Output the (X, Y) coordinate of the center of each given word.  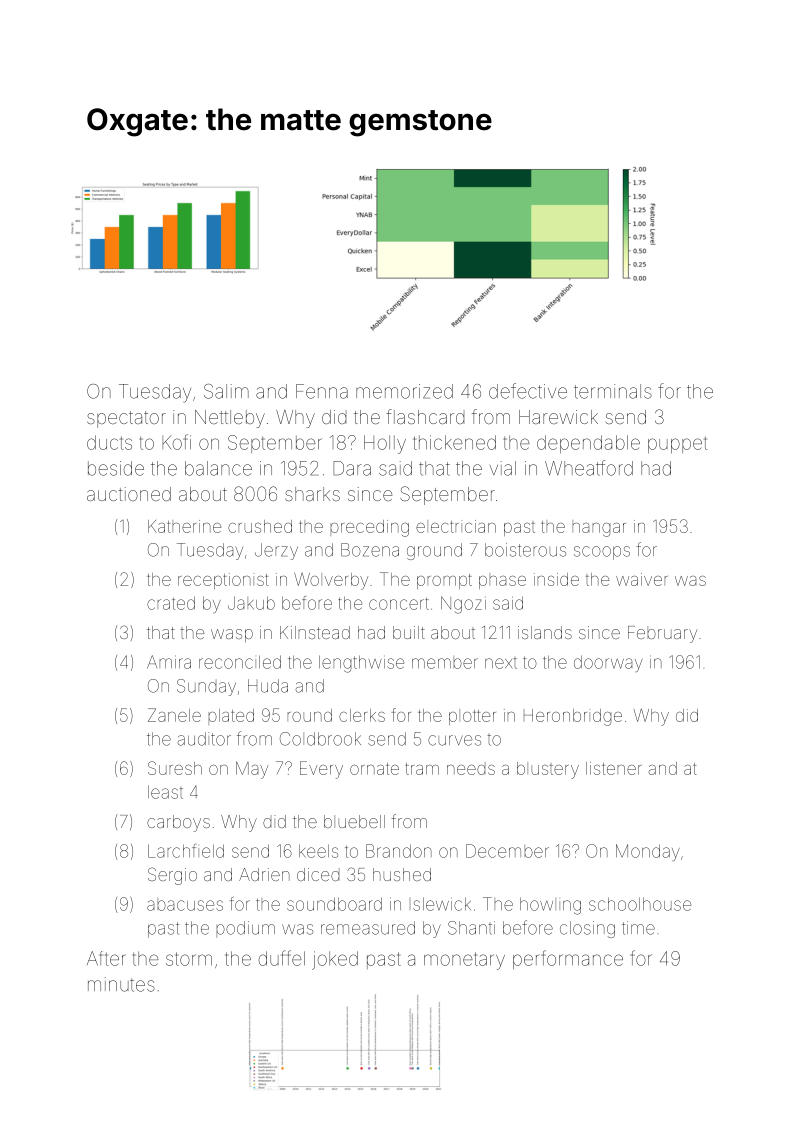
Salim (226, 391)
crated (171, 603)
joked (335, 960)
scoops (602, 553)
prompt (444, 581)
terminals (613, 391)
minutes (121, 984)
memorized (404, 391)
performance (568, 959)
